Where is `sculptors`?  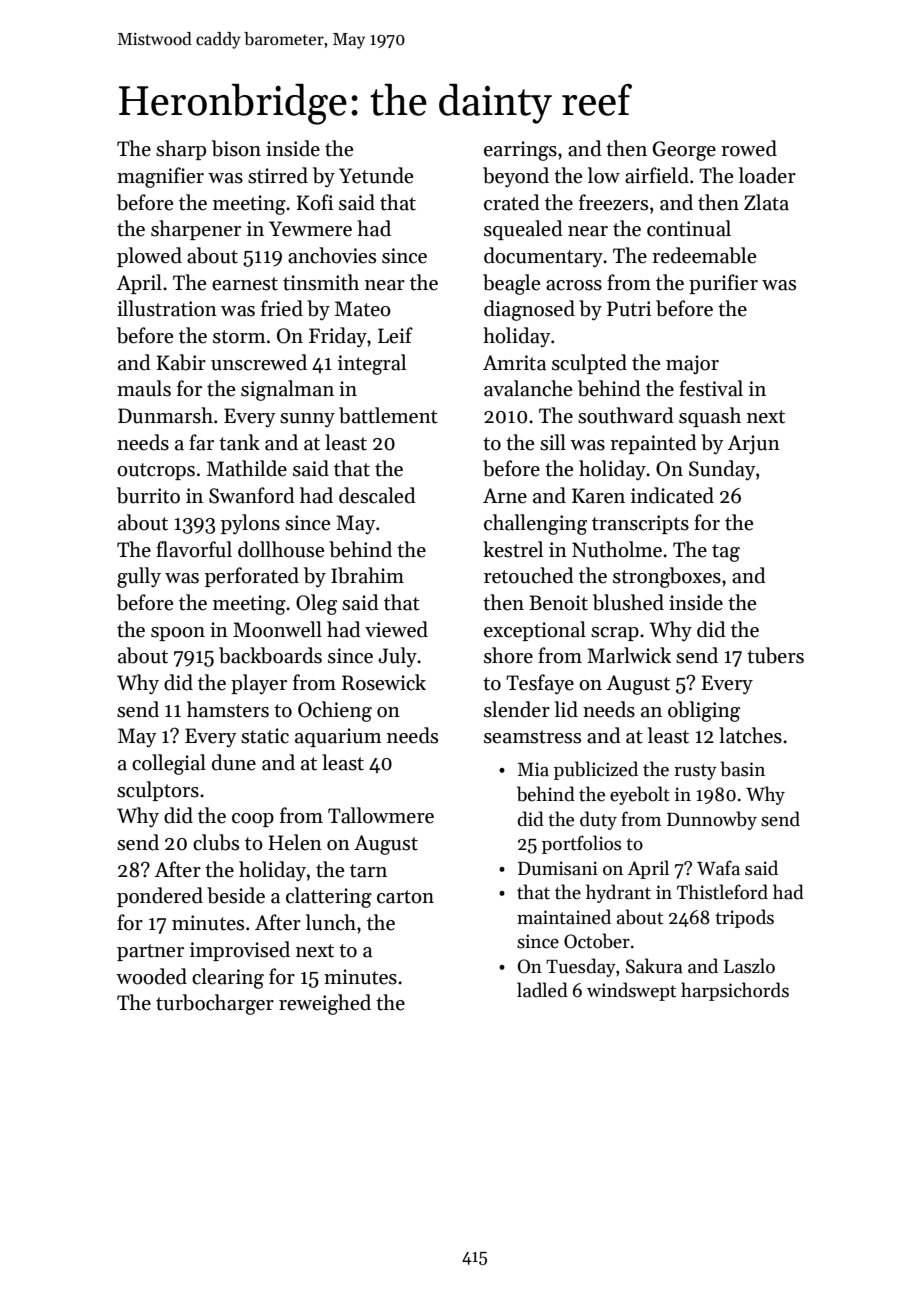 sculptors is located at coordinates (158, 791).
